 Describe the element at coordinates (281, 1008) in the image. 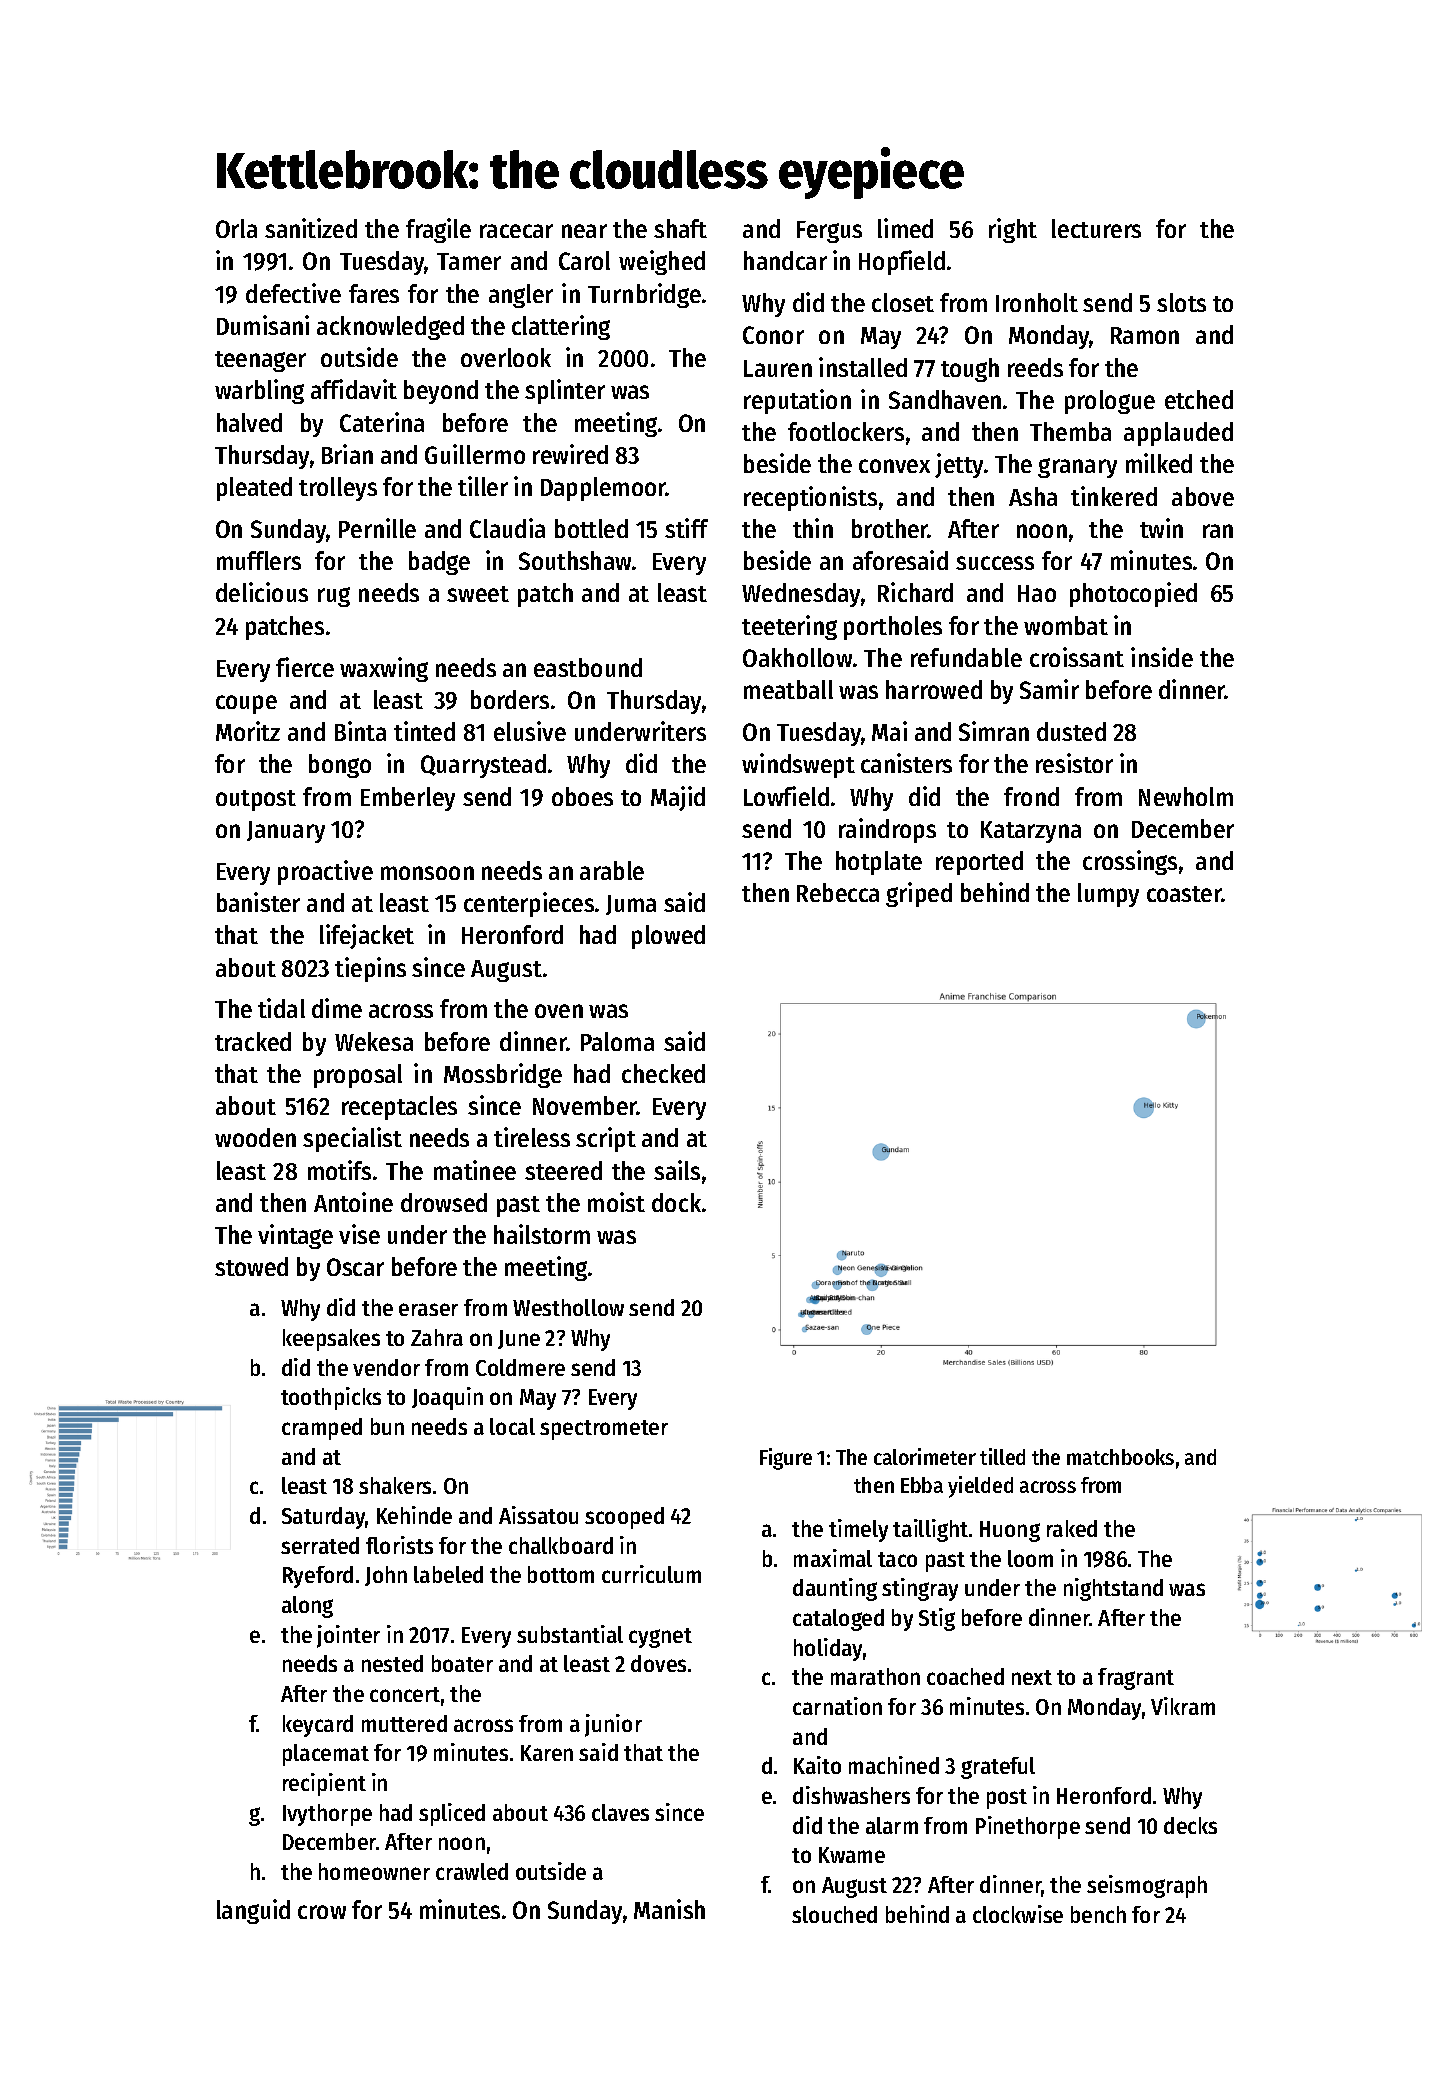

I see `tidal` at that location.
